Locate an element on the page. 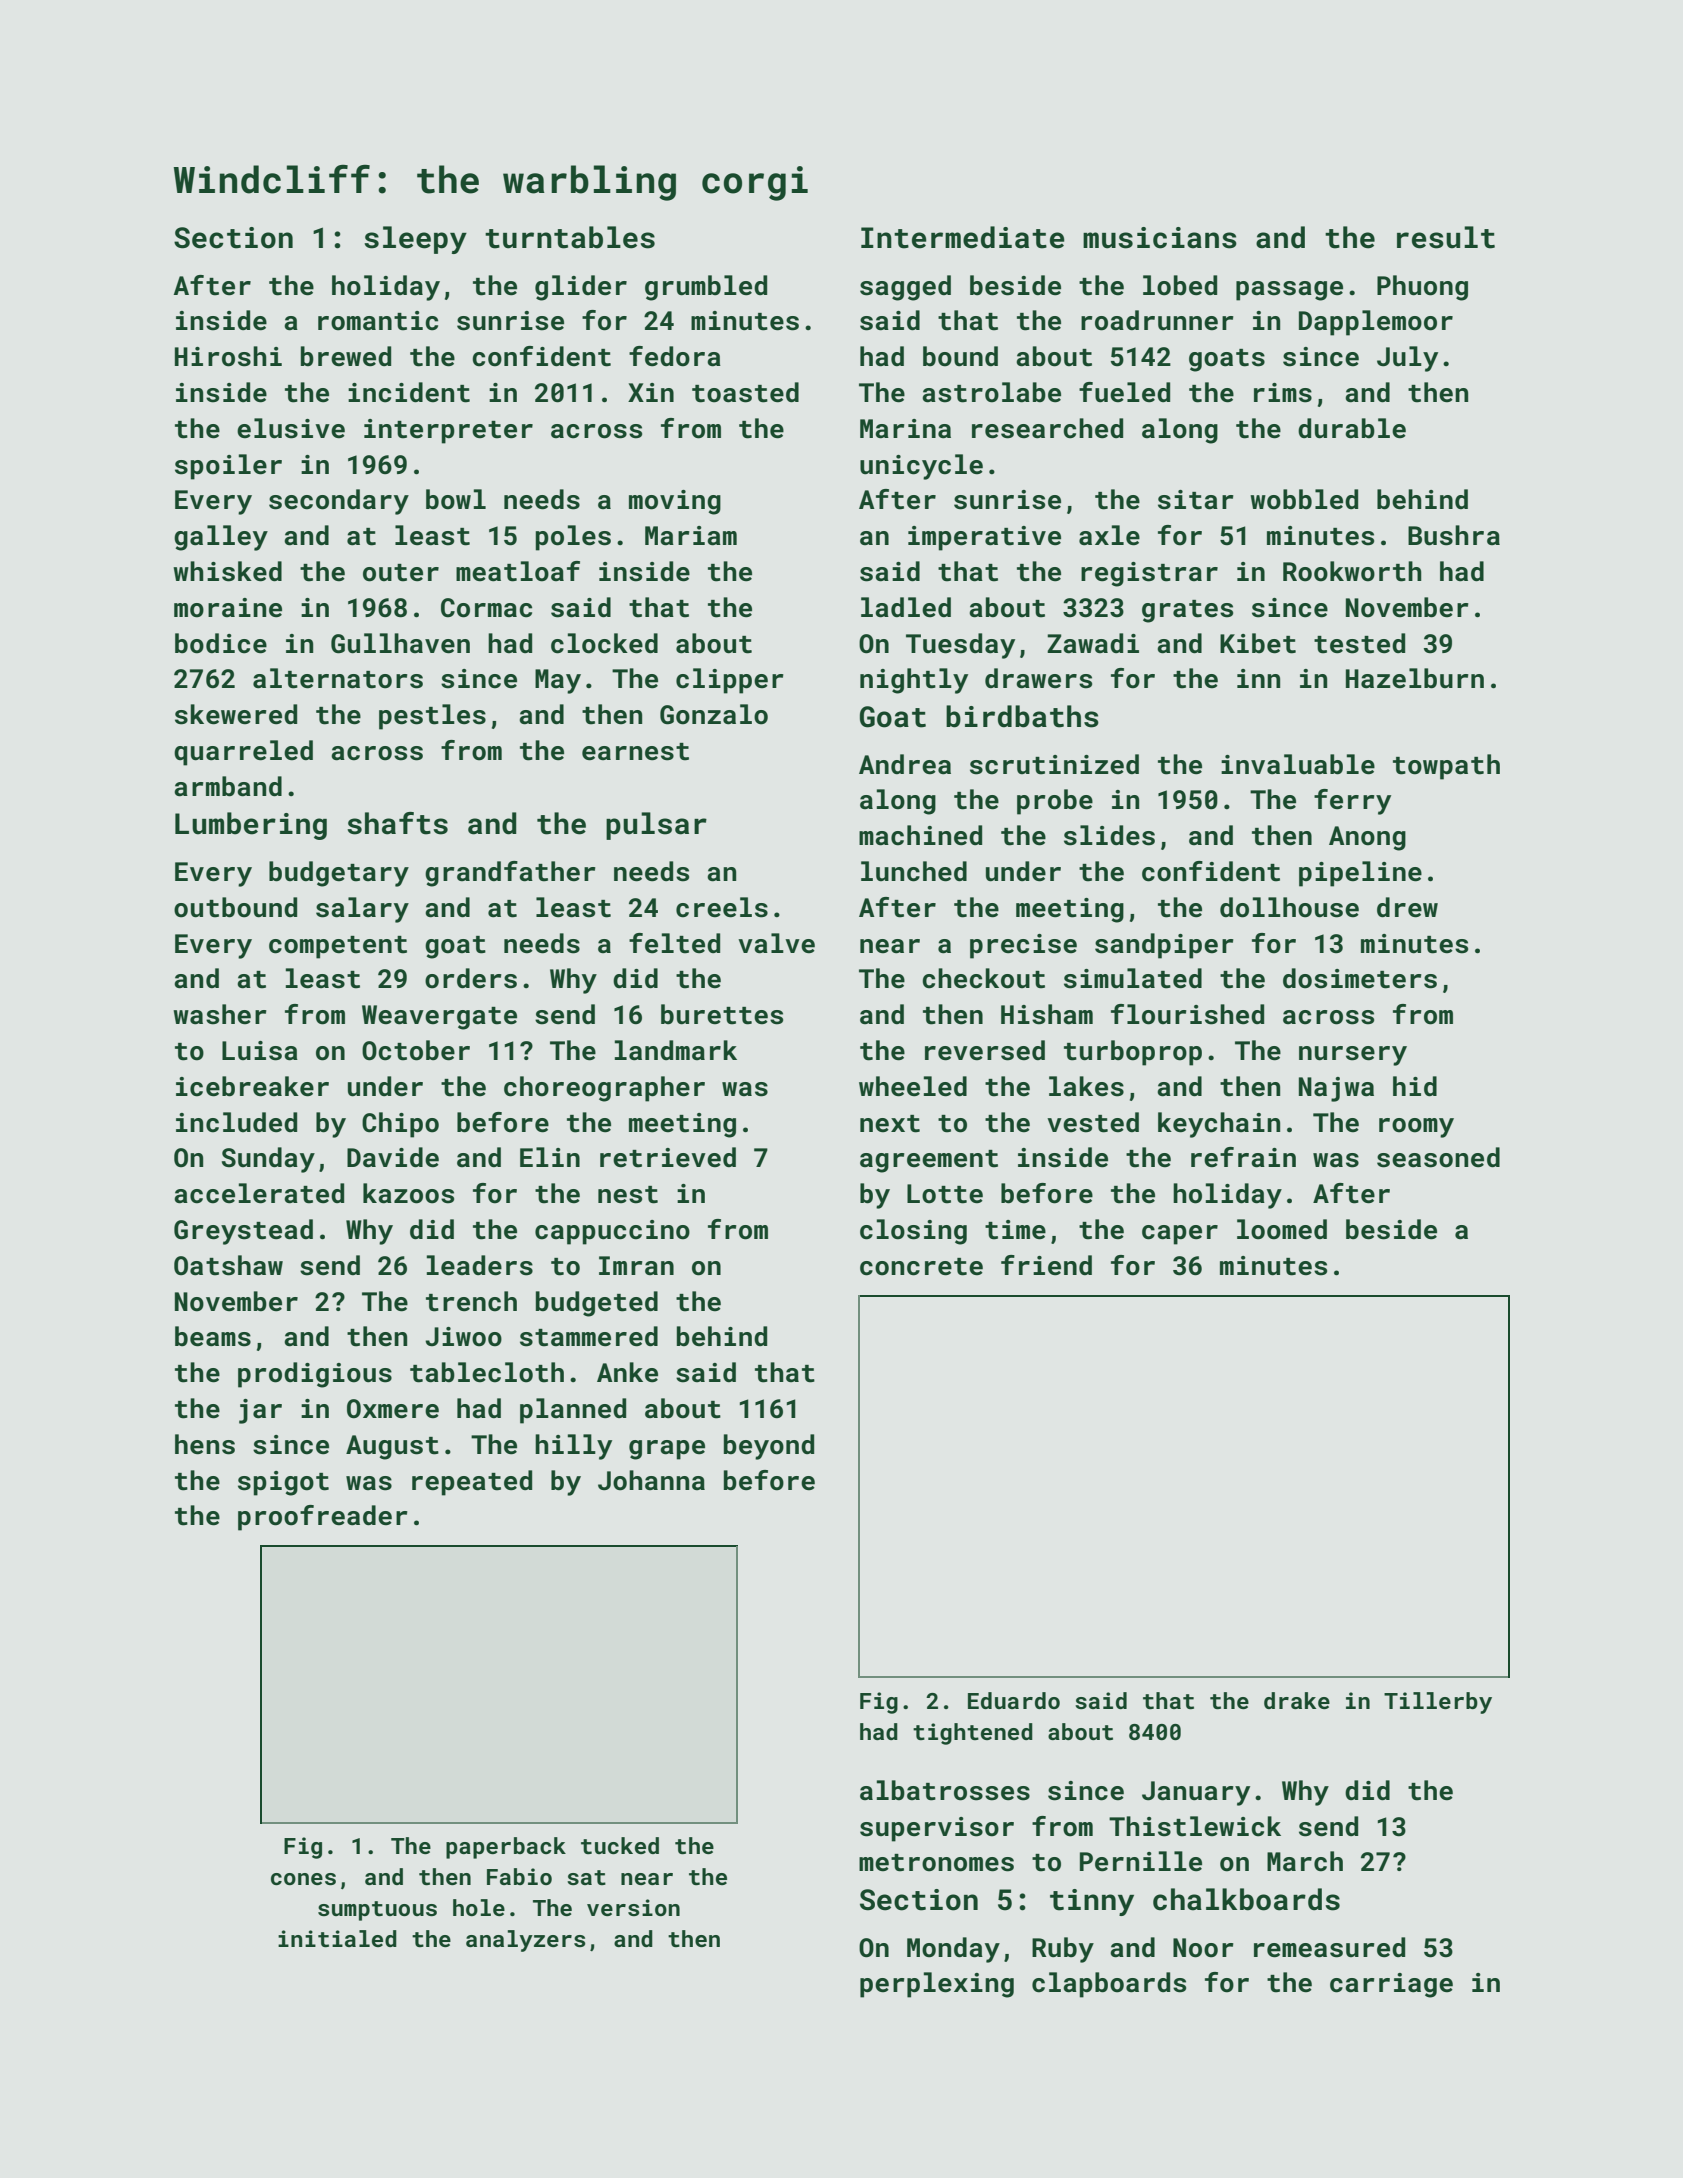 The height and width of the document is (2178, 1683). landmark is located at coordinates (676, 1050).
